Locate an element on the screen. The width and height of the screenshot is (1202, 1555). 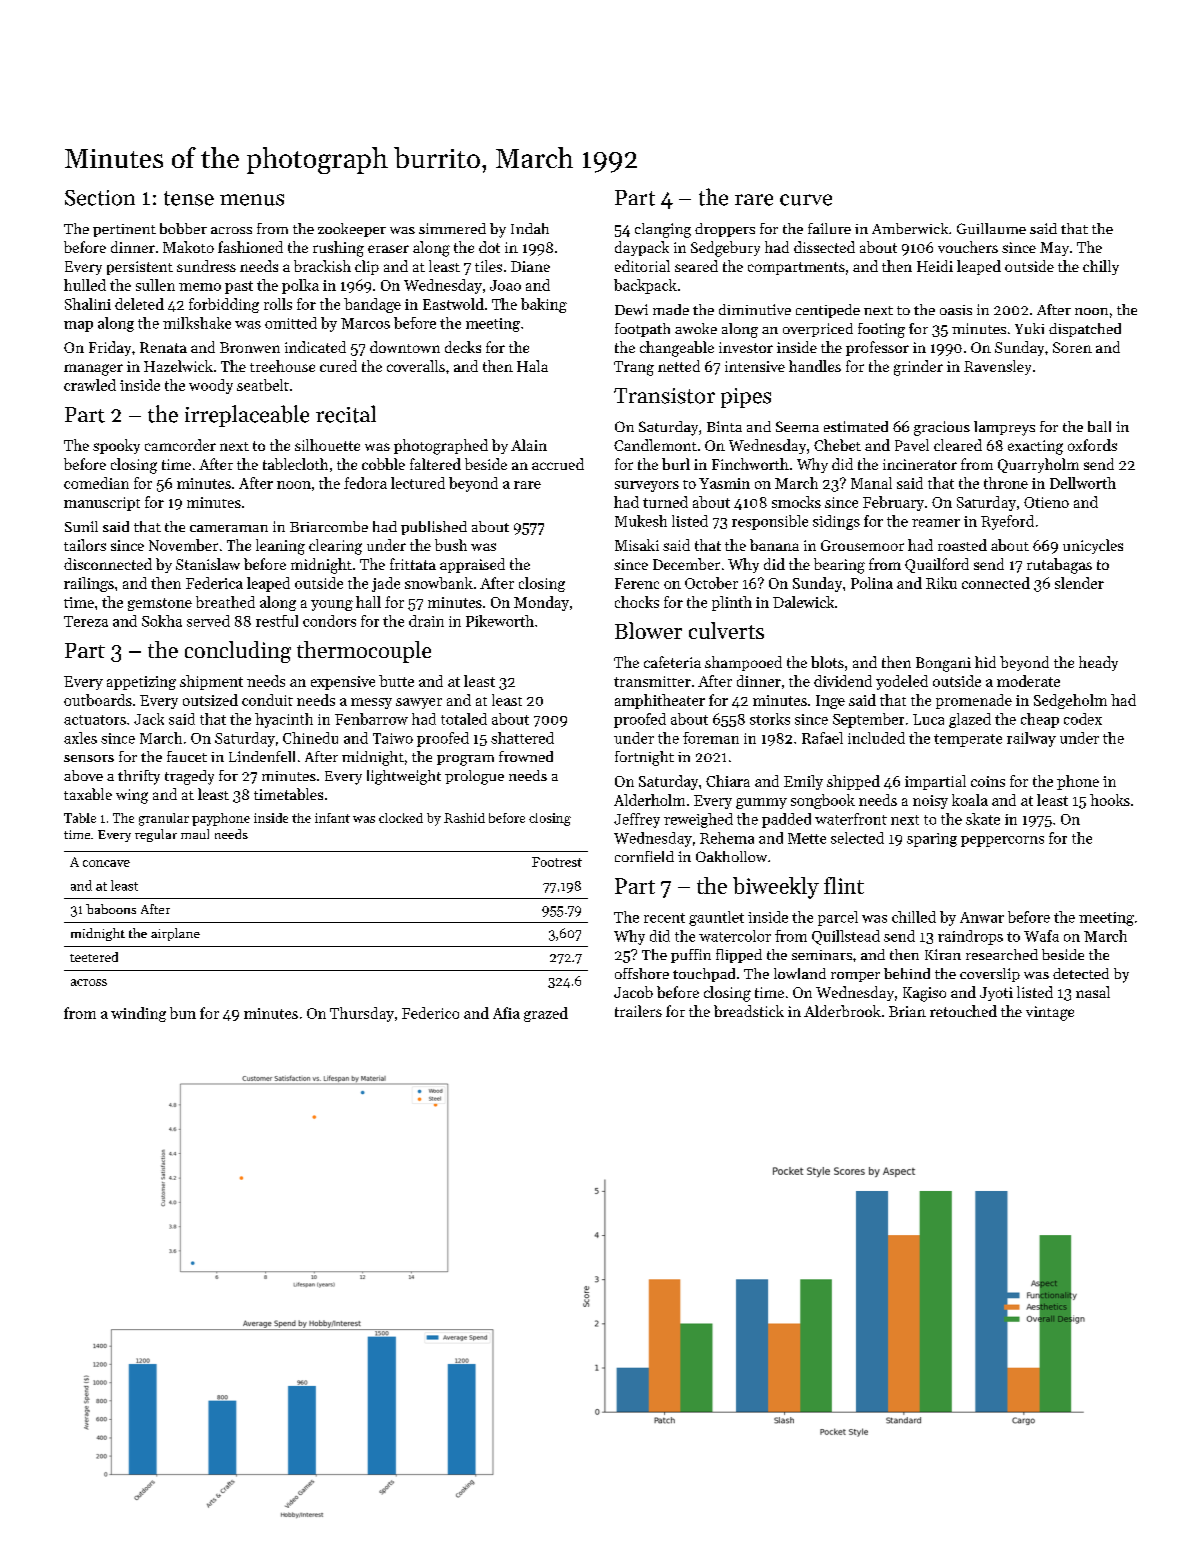
faltered is located at coordinates (435, 464).
